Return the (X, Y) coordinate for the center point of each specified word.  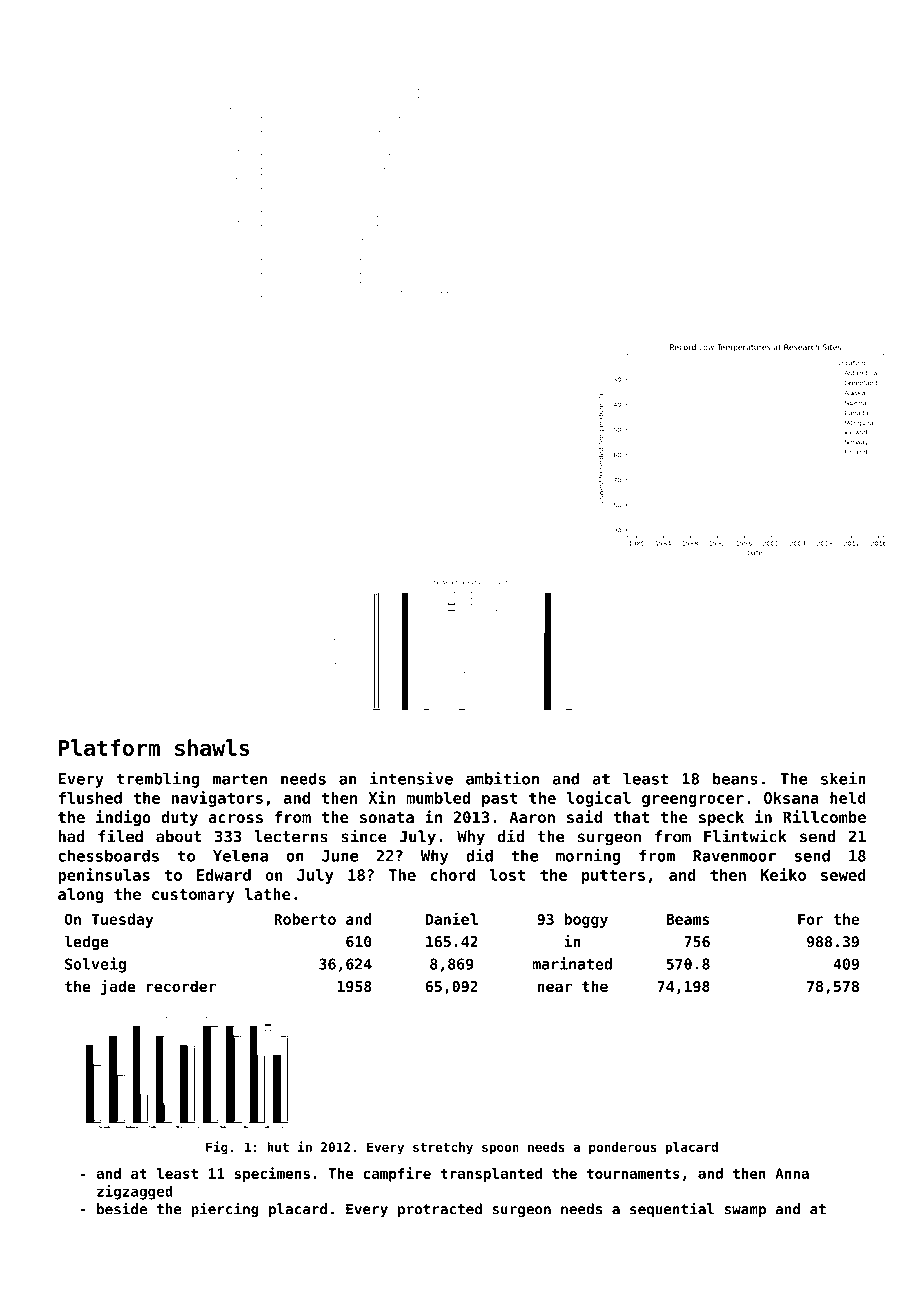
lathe (268, 894)
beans (735, 778)
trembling (158, 780)
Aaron (532, 817)
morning (588, 857)
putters (613, 877)
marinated (572, 963)
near (555, 987)
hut (278, 1147)
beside (122, 1208)
